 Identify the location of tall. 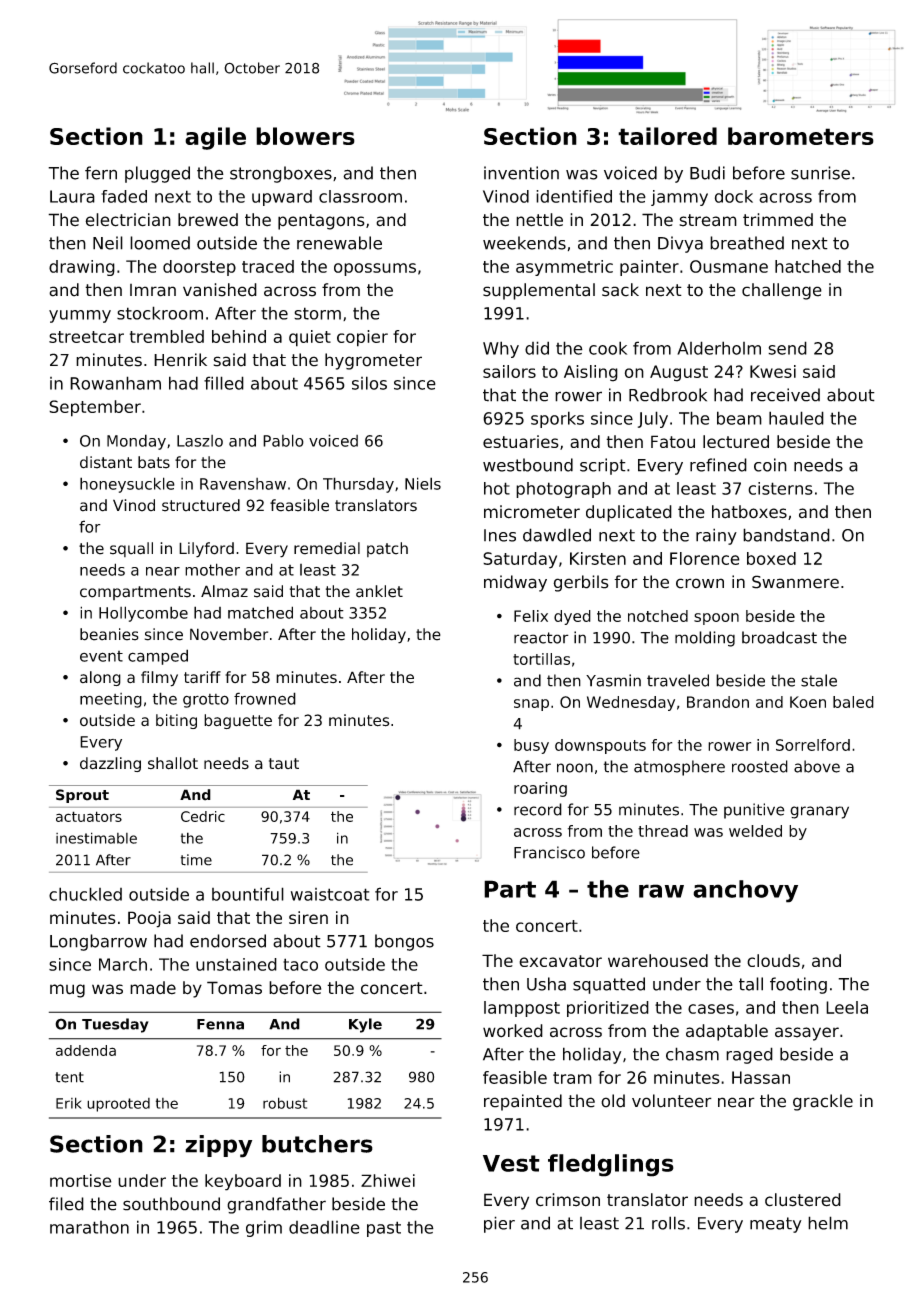
(751, 984).
